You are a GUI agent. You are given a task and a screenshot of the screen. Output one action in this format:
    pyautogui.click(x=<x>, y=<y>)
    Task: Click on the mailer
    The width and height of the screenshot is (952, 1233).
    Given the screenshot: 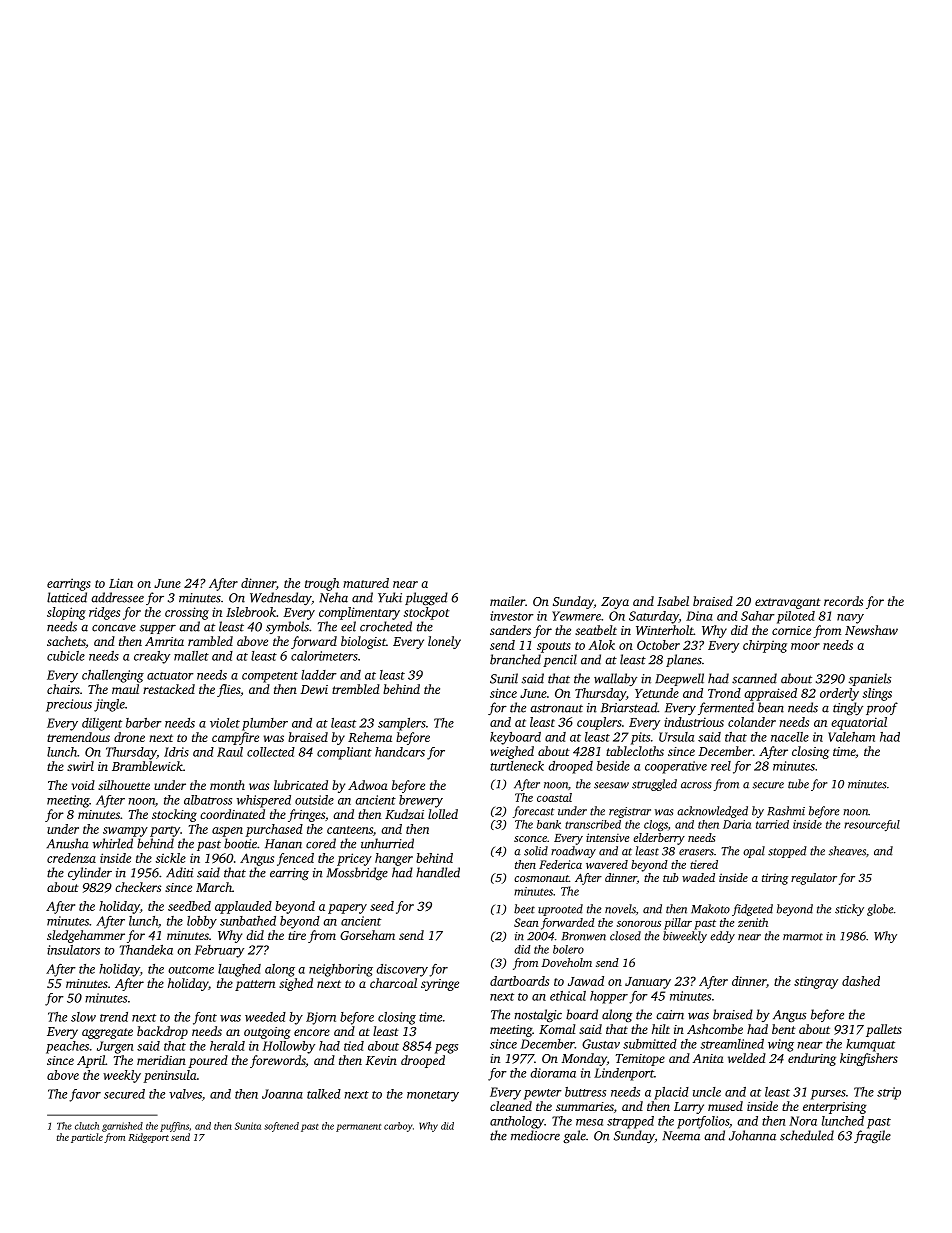 What is the action you would take?
    pyautogui.click(x=507, y=601)
